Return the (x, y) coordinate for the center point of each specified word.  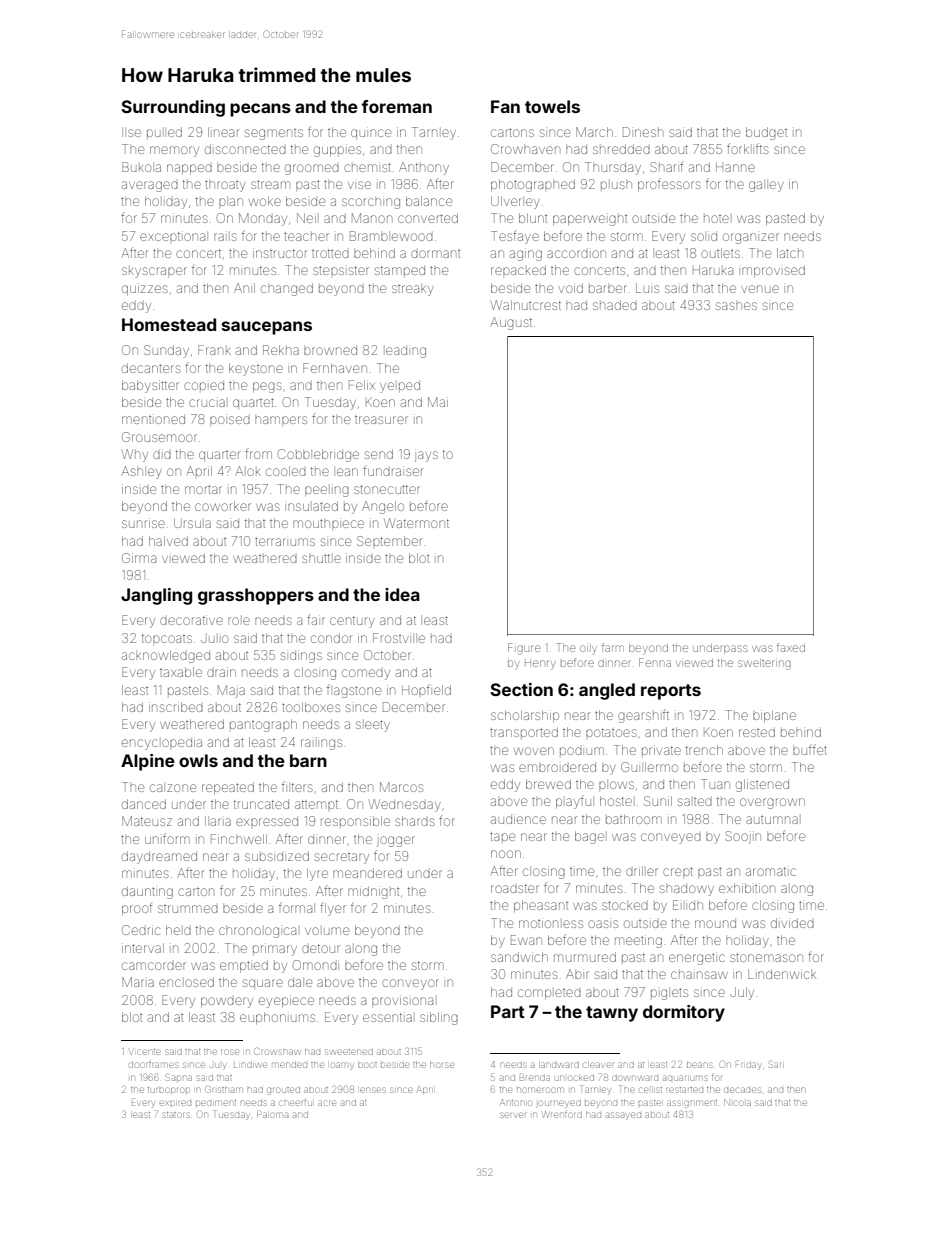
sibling (439, 1018)
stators (177, 1115)
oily (588, 649)
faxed (791, 647)
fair (316, 620)
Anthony (424, 168)
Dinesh (643, 132)
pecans (260, 110)
